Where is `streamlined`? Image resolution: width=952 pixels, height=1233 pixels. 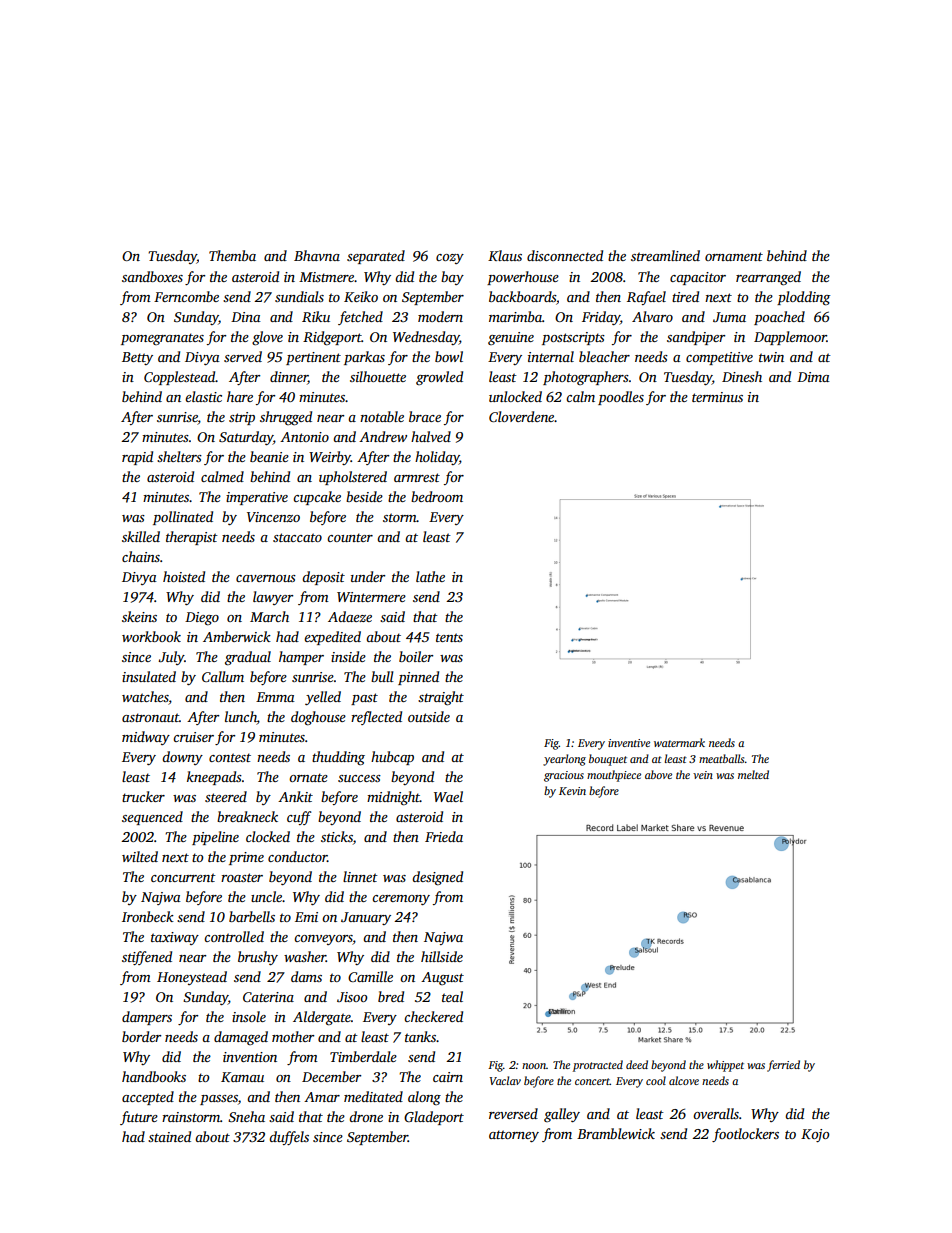 streamlined is located at coordinates (665, 255).
